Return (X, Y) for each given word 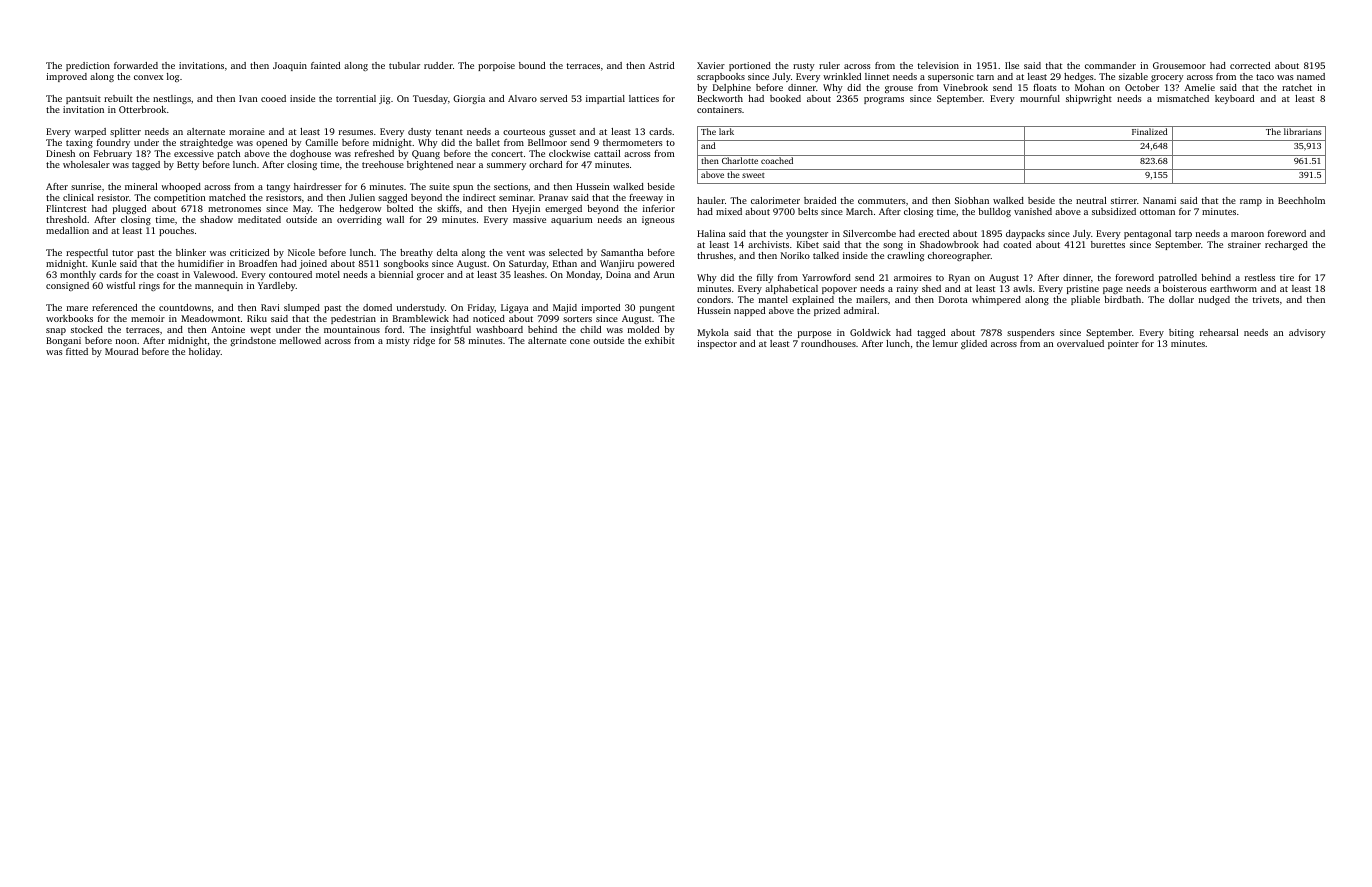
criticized (249, 252)
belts (808, 211)
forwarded (136, 65)
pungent (657, 309)
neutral (1091, 200)
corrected (1250, 65)
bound (532, 65)
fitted (77, 351)
